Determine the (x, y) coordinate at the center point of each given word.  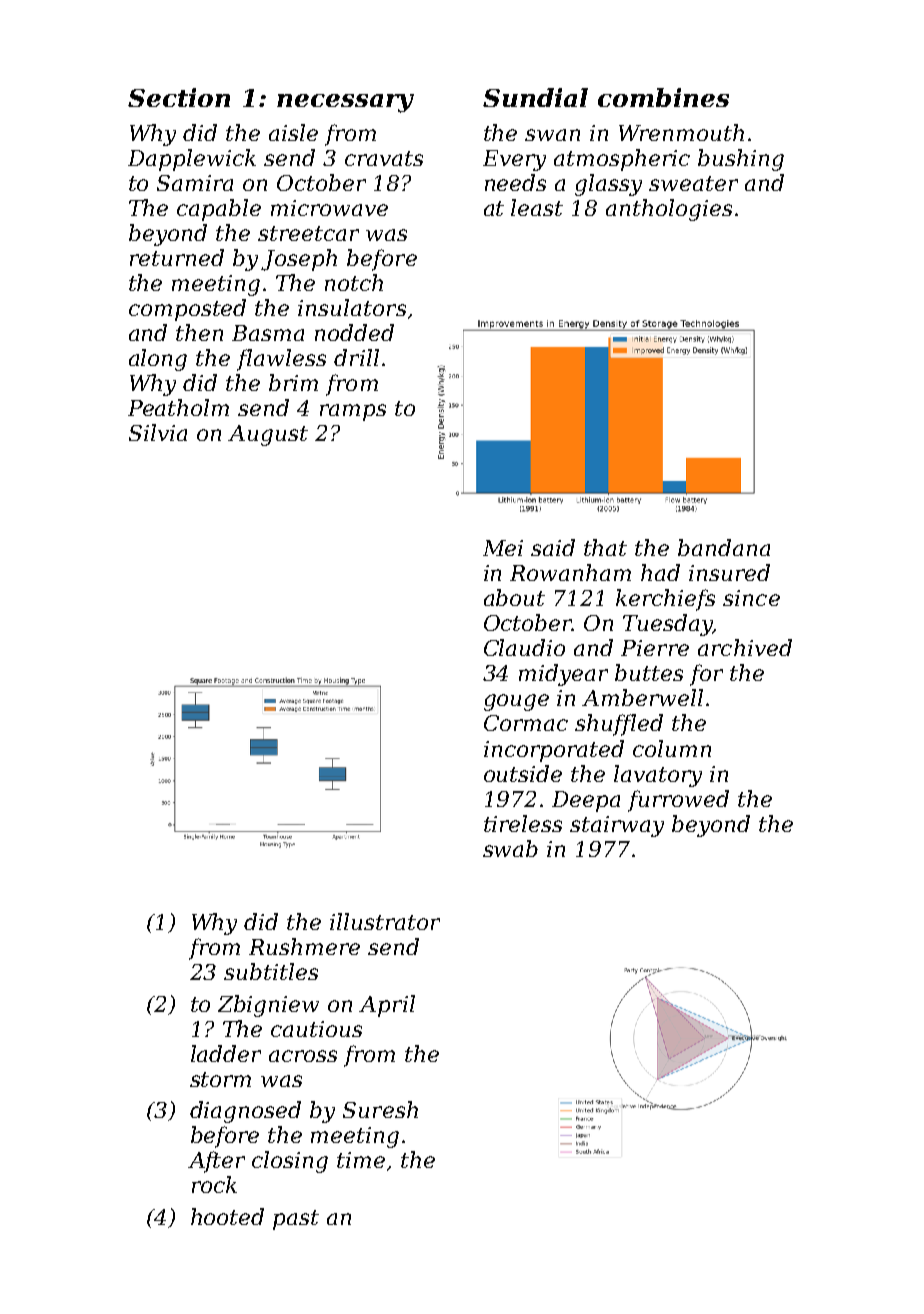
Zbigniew (268, 1006)
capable (219, 210)
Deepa (586, 801)
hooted (227, 1216)
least (537, 207)
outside (523, 773)
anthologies (669, 210)
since (751, 598)
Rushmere (304, 946)
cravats (384, 158)
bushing (741, 160)
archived (745, 647)
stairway (617, 826)
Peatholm (178, 407)
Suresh (380, 1109)
